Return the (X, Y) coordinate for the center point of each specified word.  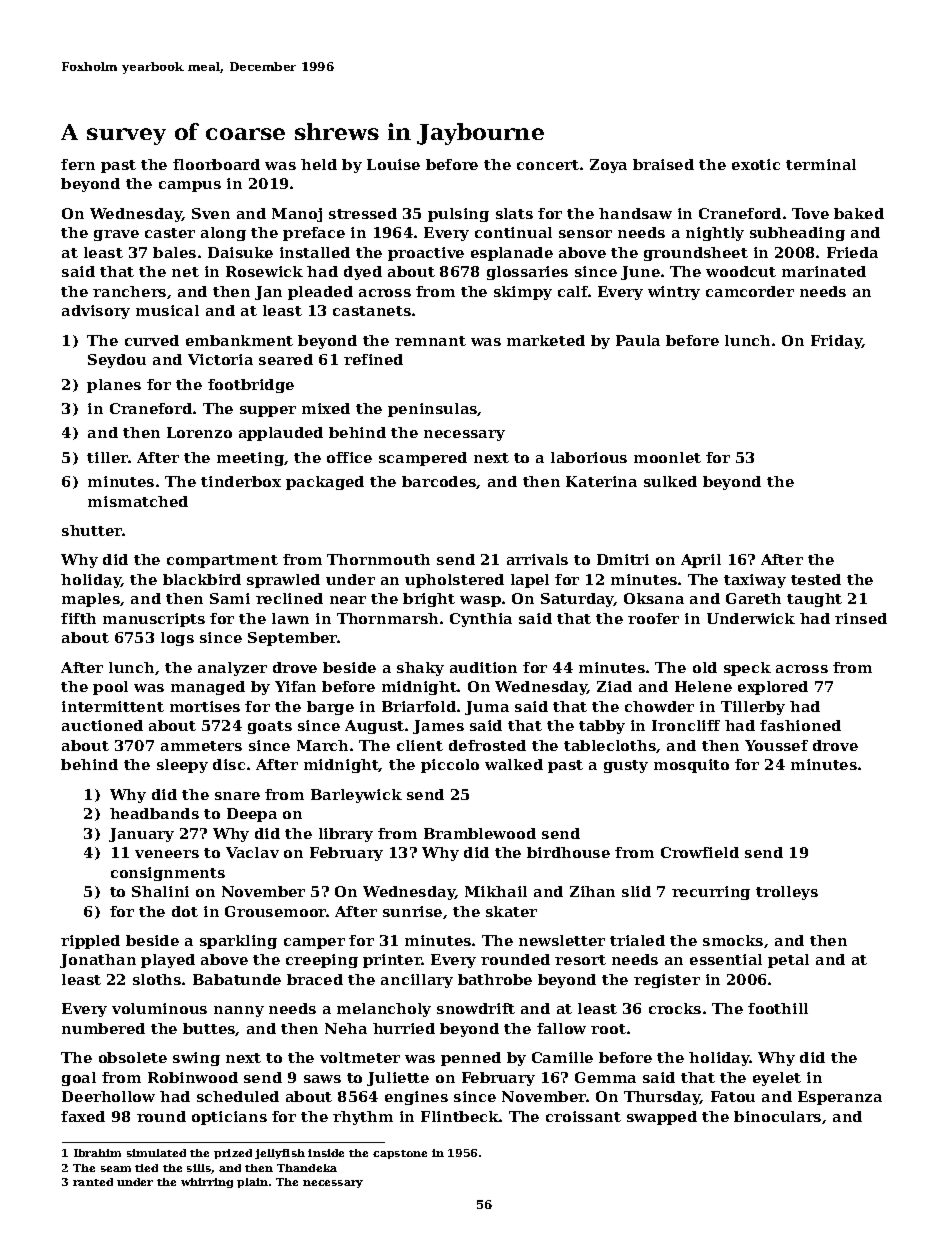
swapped (662, 1118)
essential (726, 959)
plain (252, 1183)
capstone (400, 1154)
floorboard (216, 164)
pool (110, 688)
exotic (756, 164)
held (319, 164)
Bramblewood (480, 833)
